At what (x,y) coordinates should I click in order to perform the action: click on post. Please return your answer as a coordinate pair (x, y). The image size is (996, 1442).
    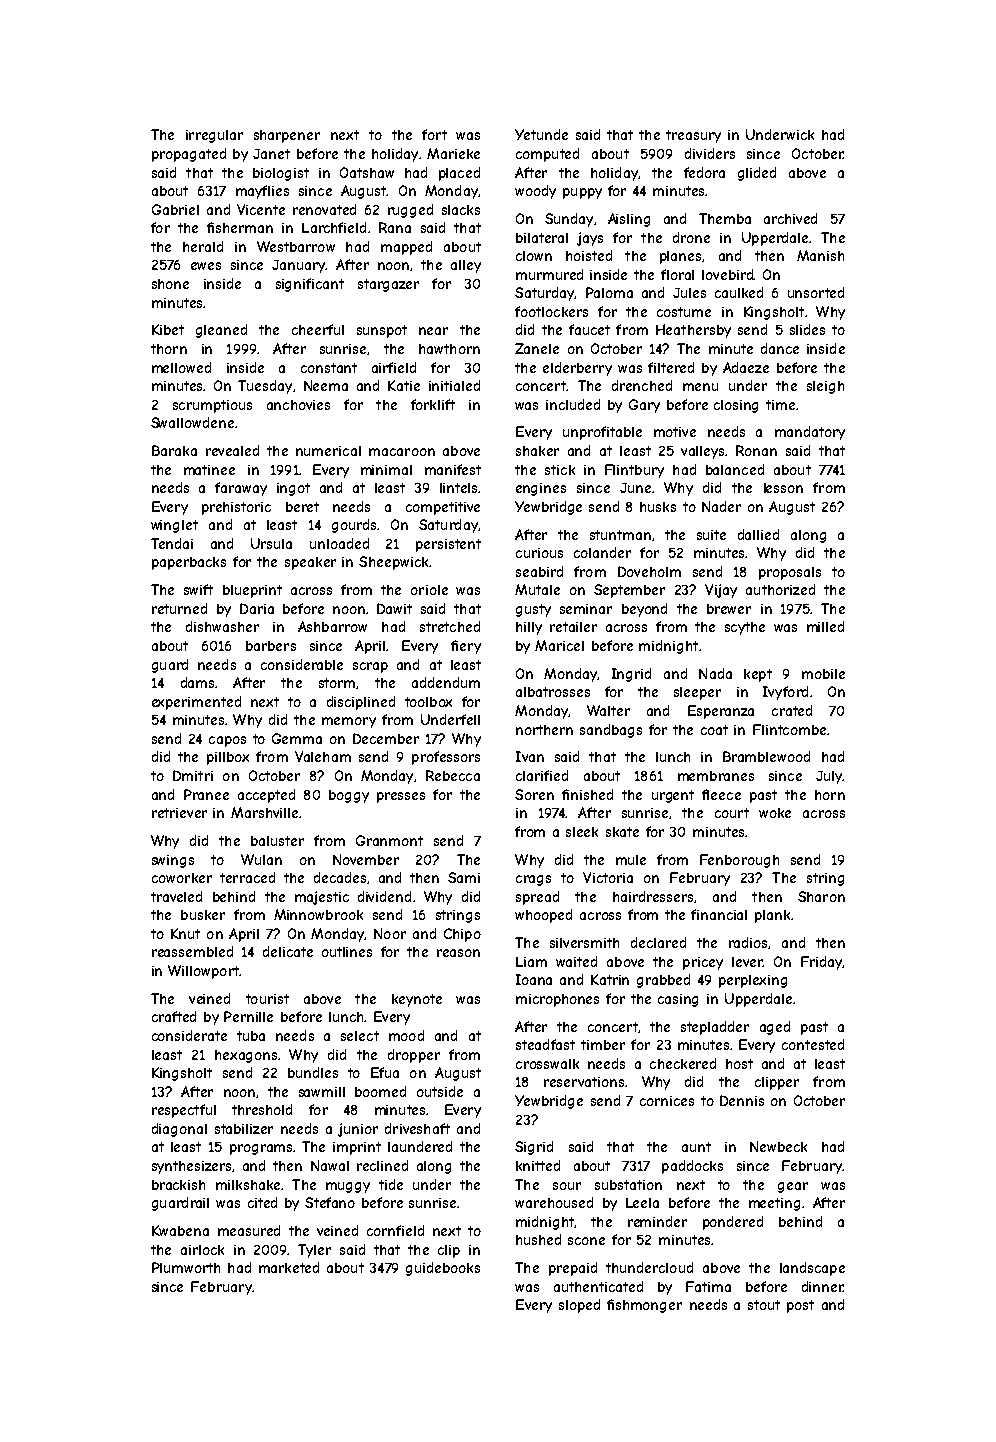
    Looking at the image, I should click on (800, 1306).
